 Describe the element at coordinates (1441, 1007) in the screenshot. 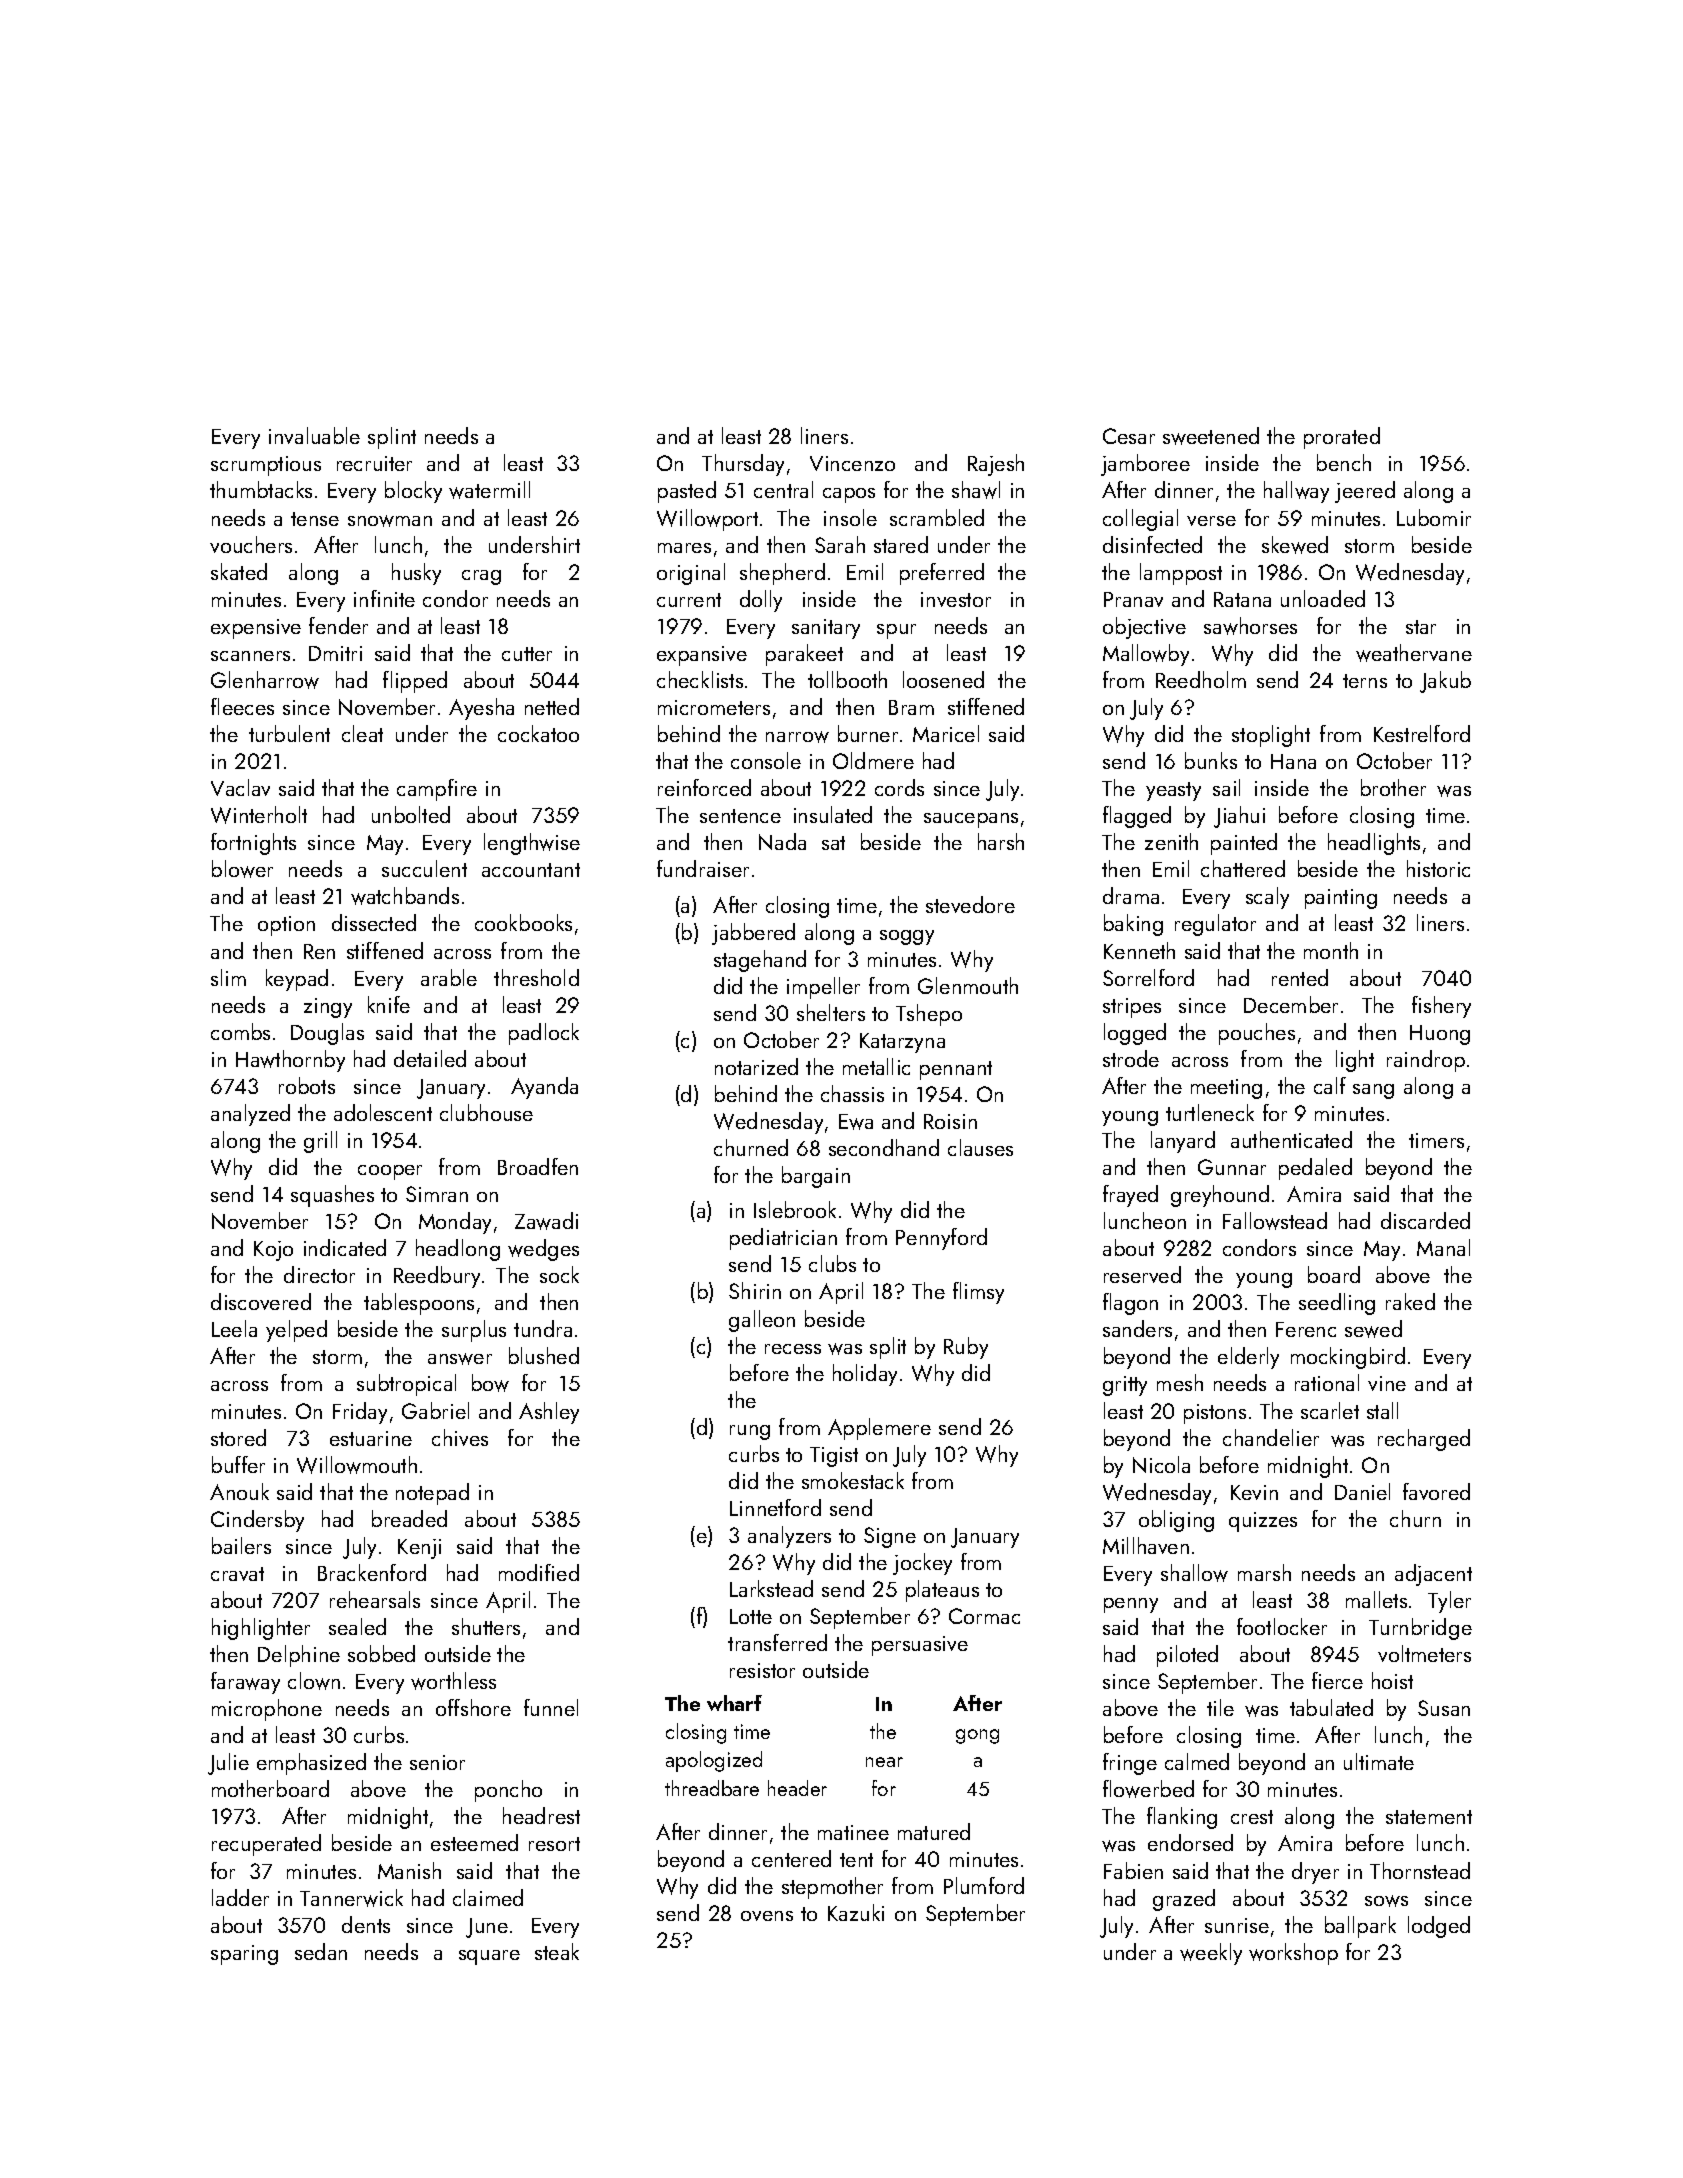

I see `fishery` at that location.
